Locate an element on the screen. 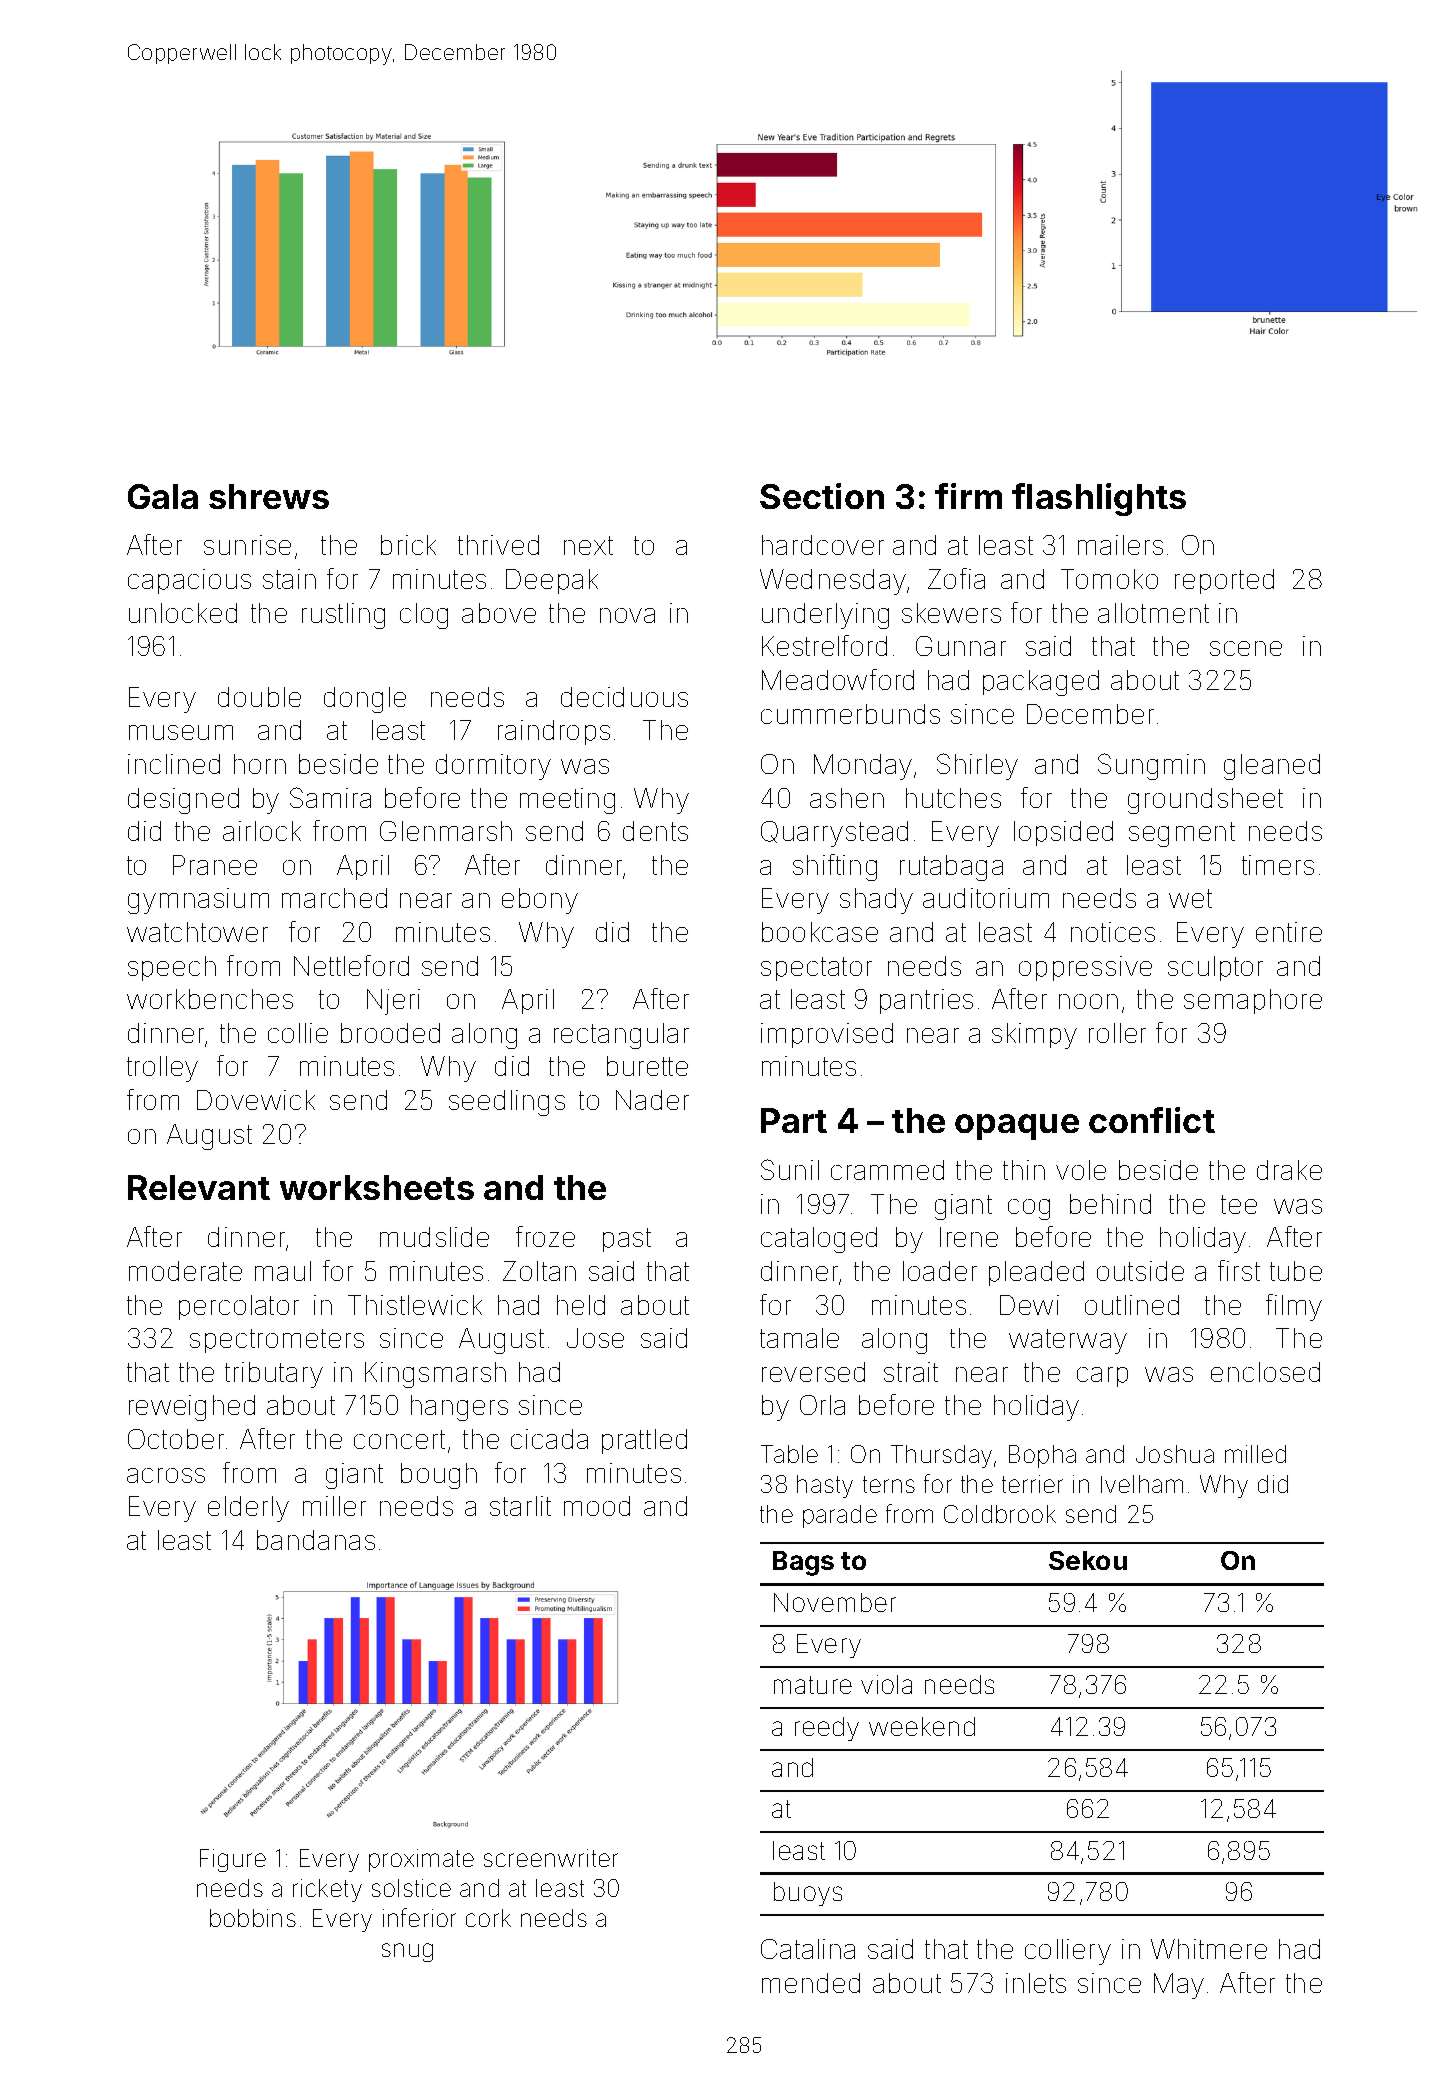 The image size is (1450, 2100). museum is located at coordinates (181, 732).
